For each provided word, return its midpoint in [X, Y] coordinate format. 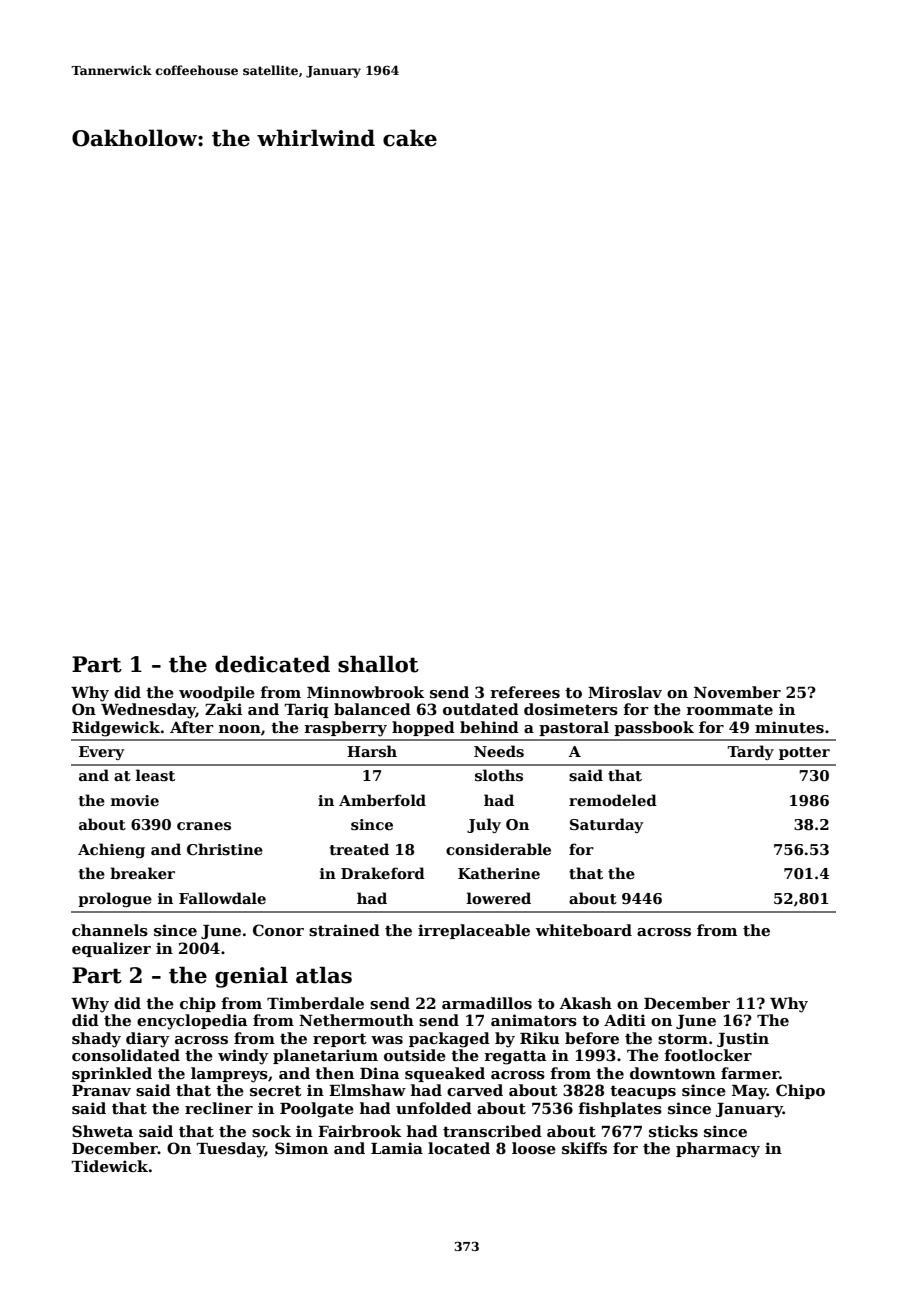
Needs [499, 751]
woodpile [217, 693]
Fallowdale [222, 898]
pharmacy [718, 1150]
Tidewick [109, 1166]
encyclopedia [192, 1022]
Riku [540, 1038]
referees [525, 692]
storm [683, 1038]
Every [101, 753]
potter [804, 753]
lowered [499, 898]
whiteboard [584, 930]
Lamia [397, 1148]
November [737, 692]
